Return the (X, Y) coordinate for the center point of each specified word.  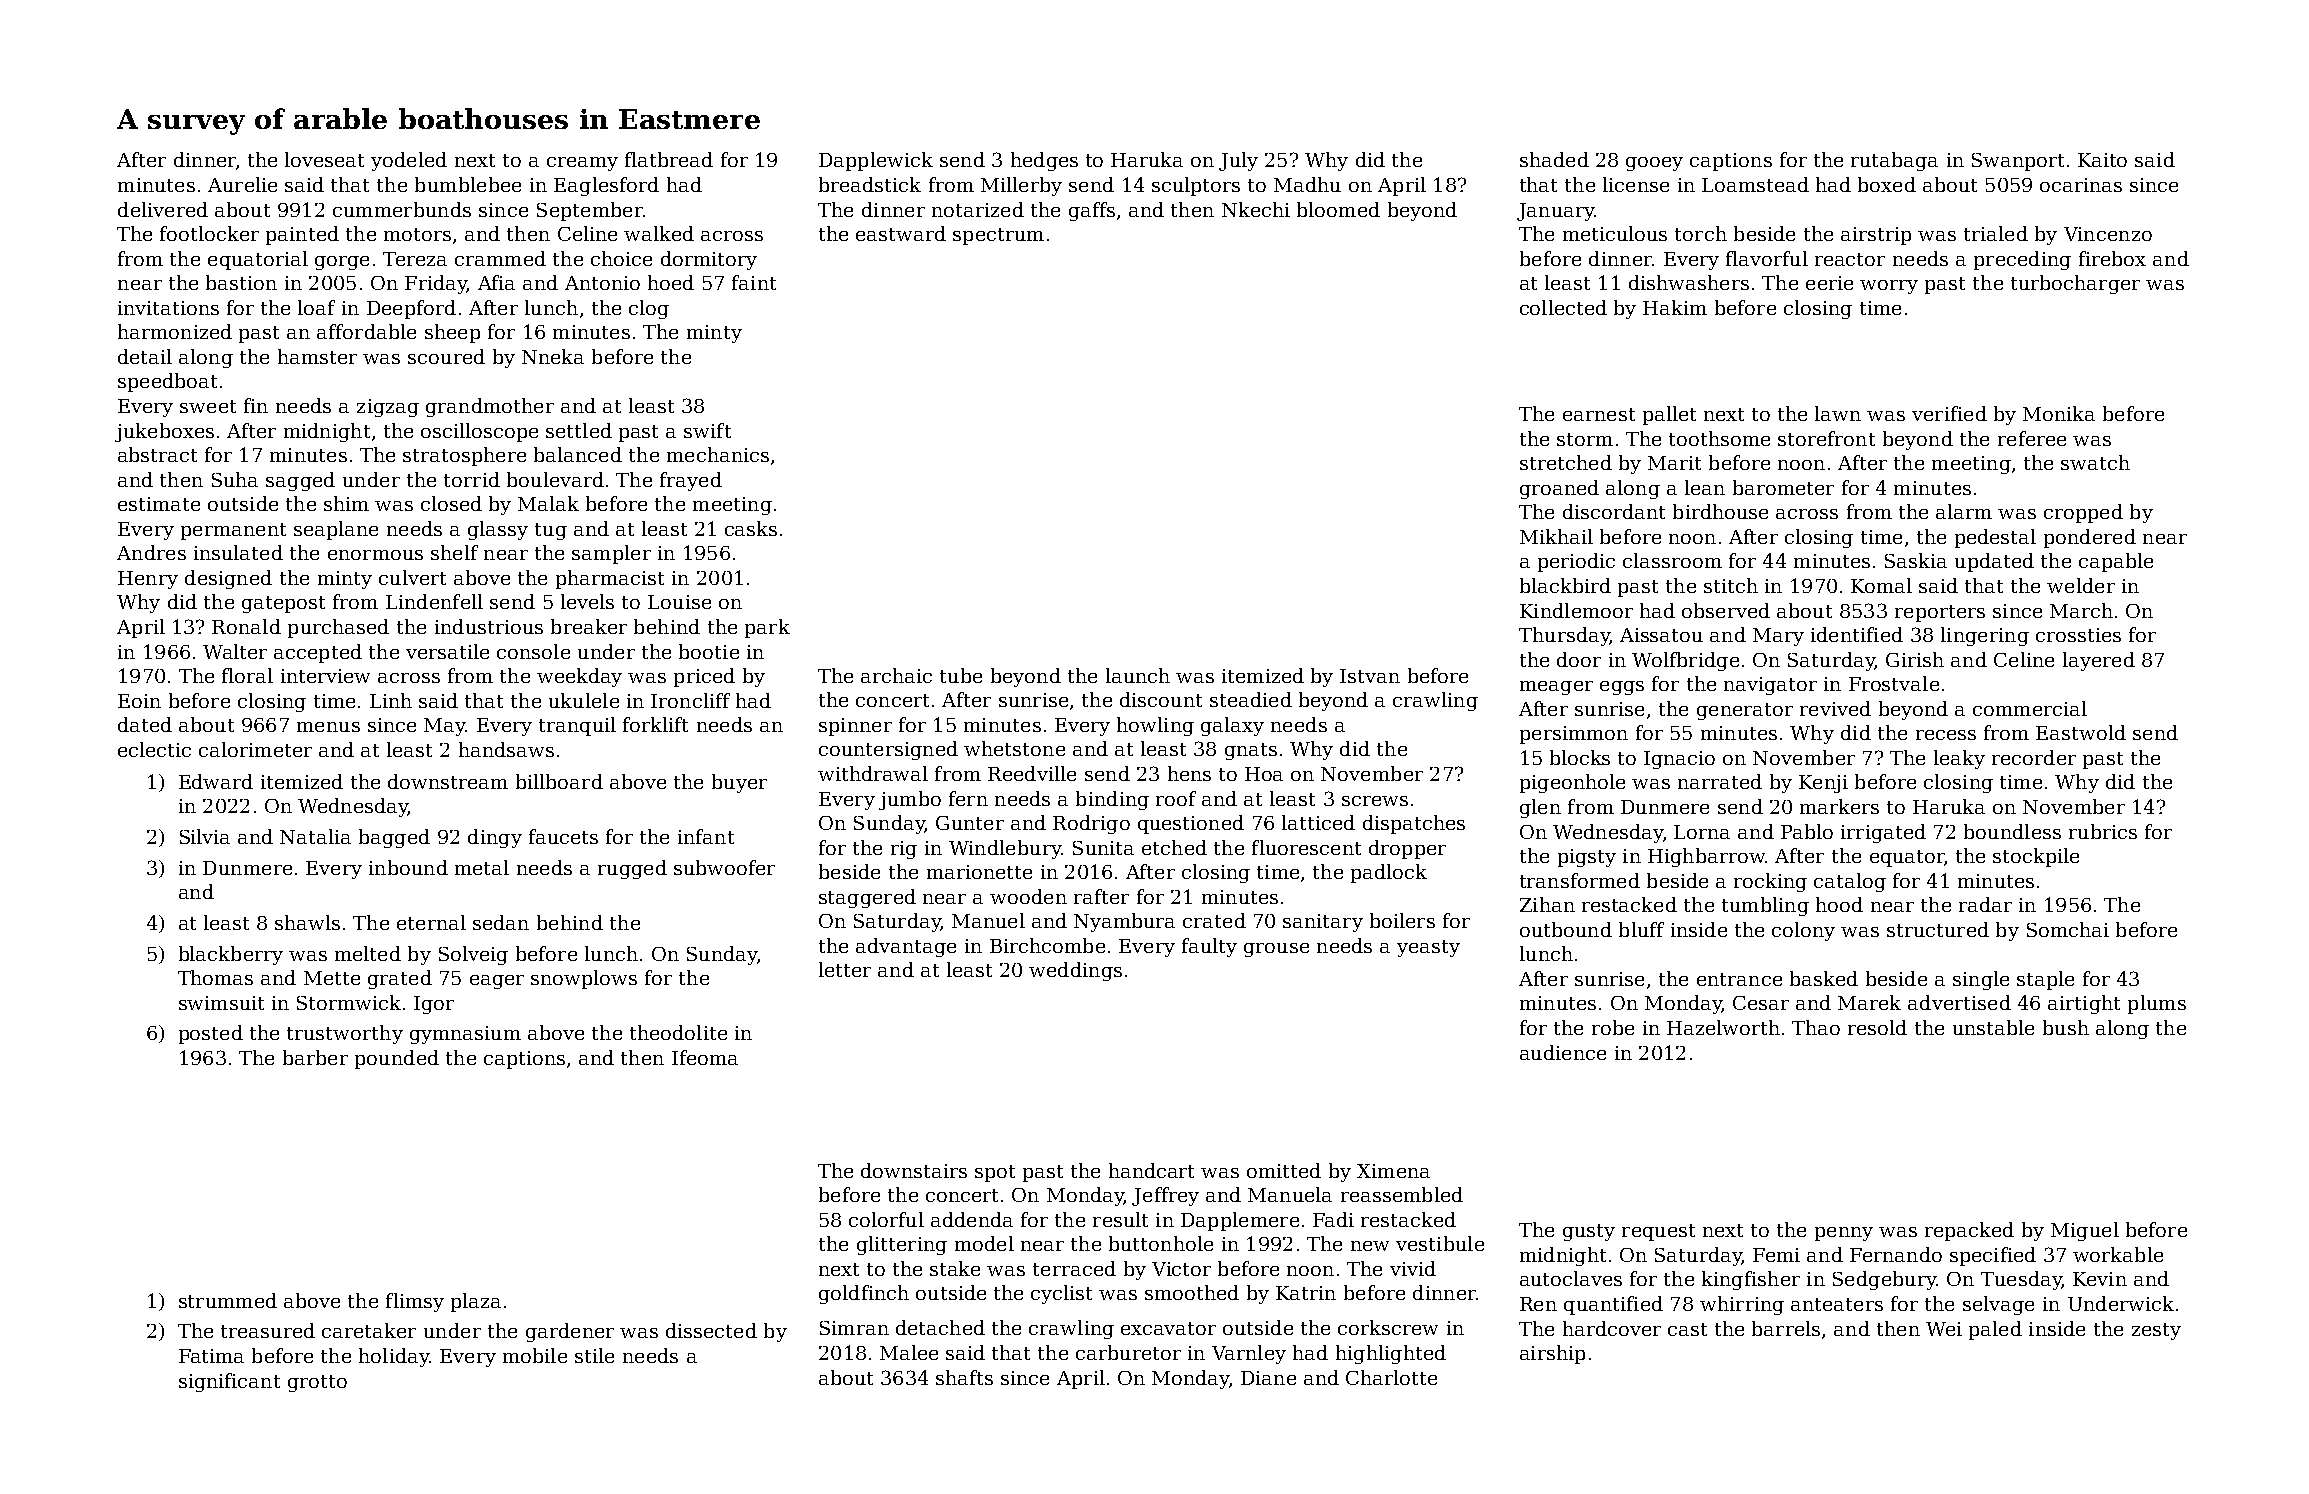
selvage (1998, 1305)
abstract (157, 454)
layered (2099, 661)
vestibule (1440, 1243)
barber (315, 1057)
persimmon (1574, 735)
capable (2116, 562)
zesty (2156, 1331)
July (1238, 161)
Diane (1268, 1378)
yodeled (409, 161)
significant (229, 1382)
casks (751, 528)
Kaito (2102, 160)
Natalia (315, 836)
